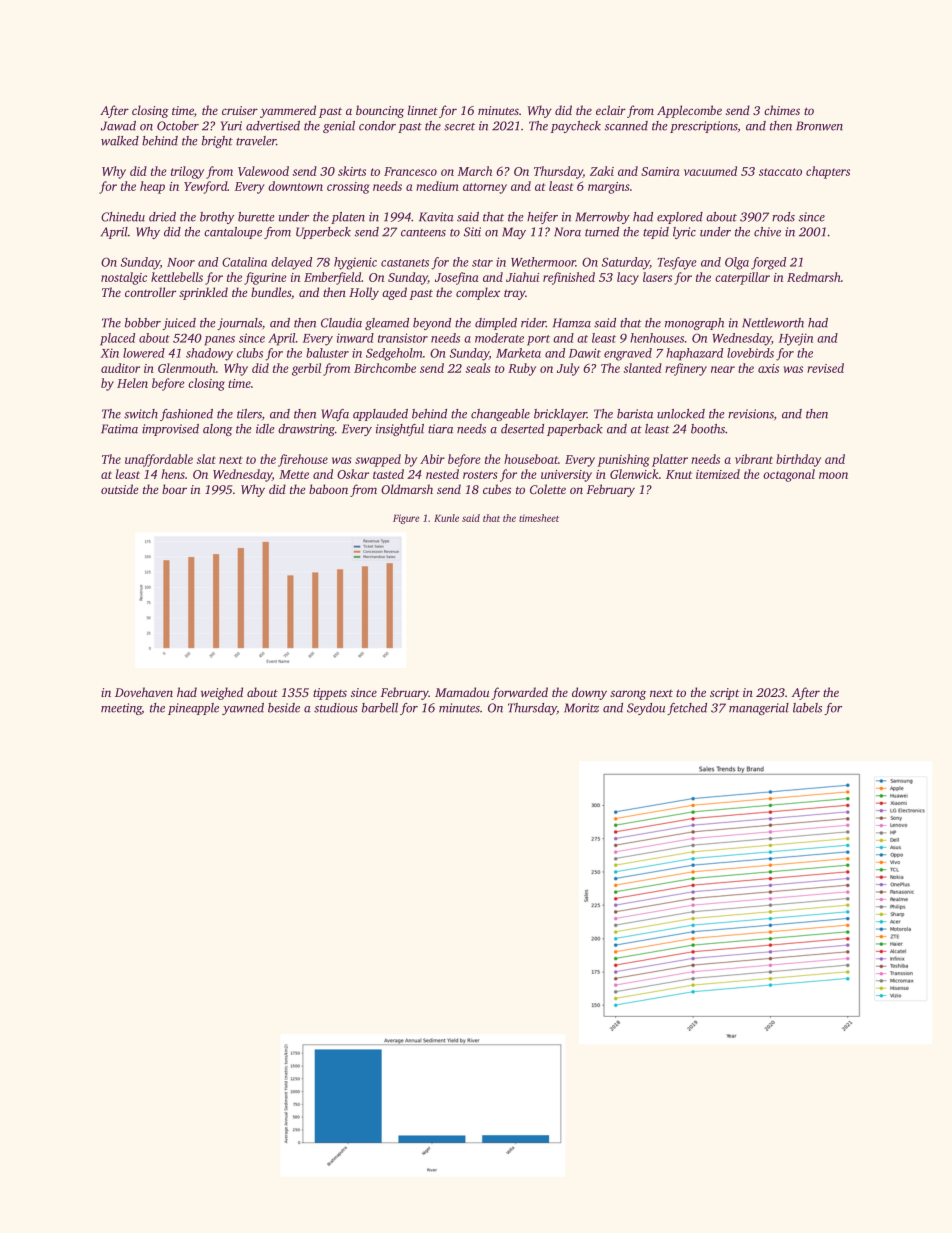 The height and width of the page is (1233, 952). What do you see at coordinates (833, 475) in the page?
I see `moon` at bounding box center [833, 475].
